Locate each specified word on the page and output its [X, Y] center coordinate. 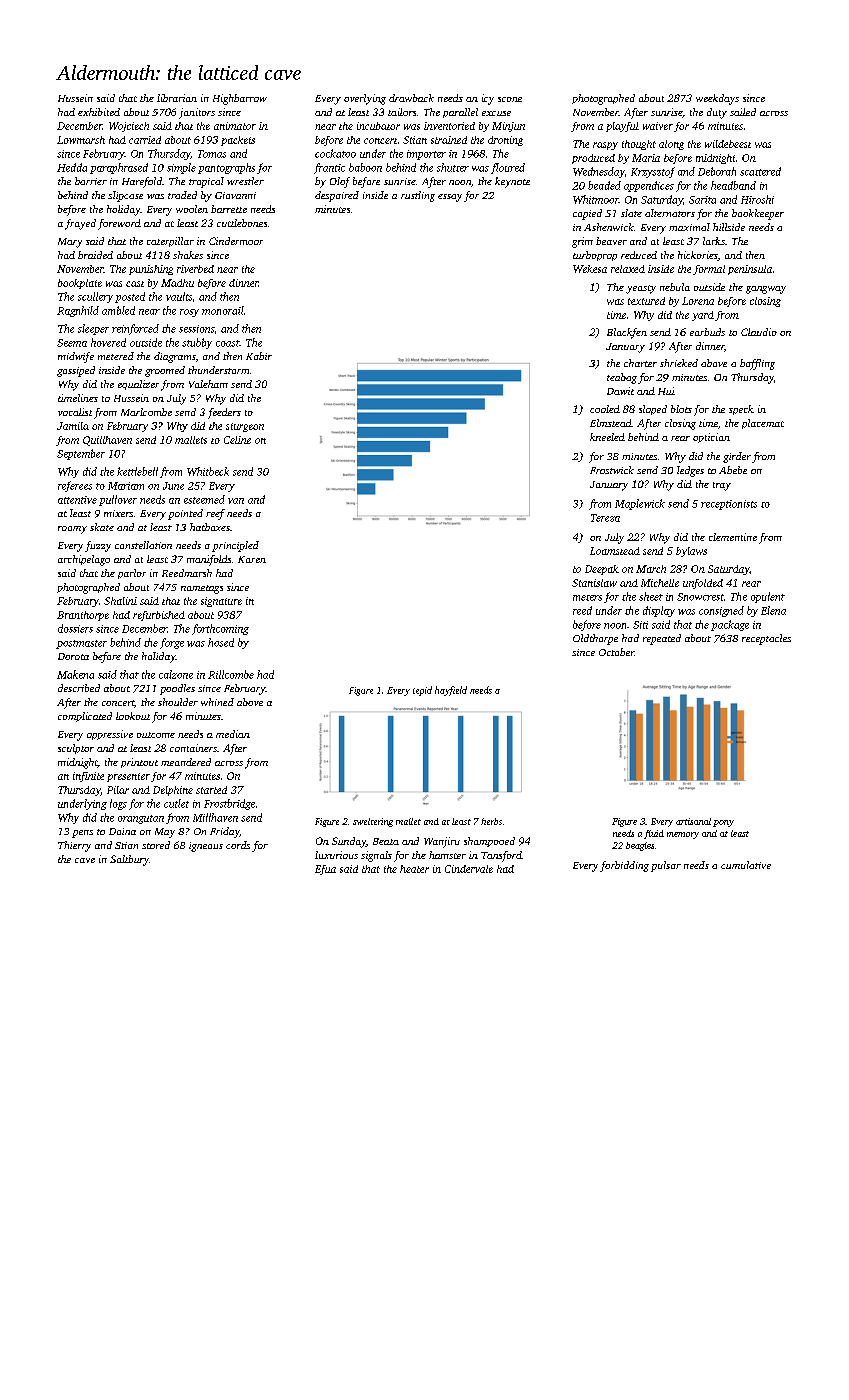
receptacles [766, 639]
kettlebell [137, 471]
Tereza [605, 518]
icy [488, 99]
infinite [88, 777]
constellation [143, 545]
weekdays [717, 99]
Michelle [660, 583]
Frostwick [612, 470]
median [233, 734]
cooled [605, 409]
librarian [177, 98]
